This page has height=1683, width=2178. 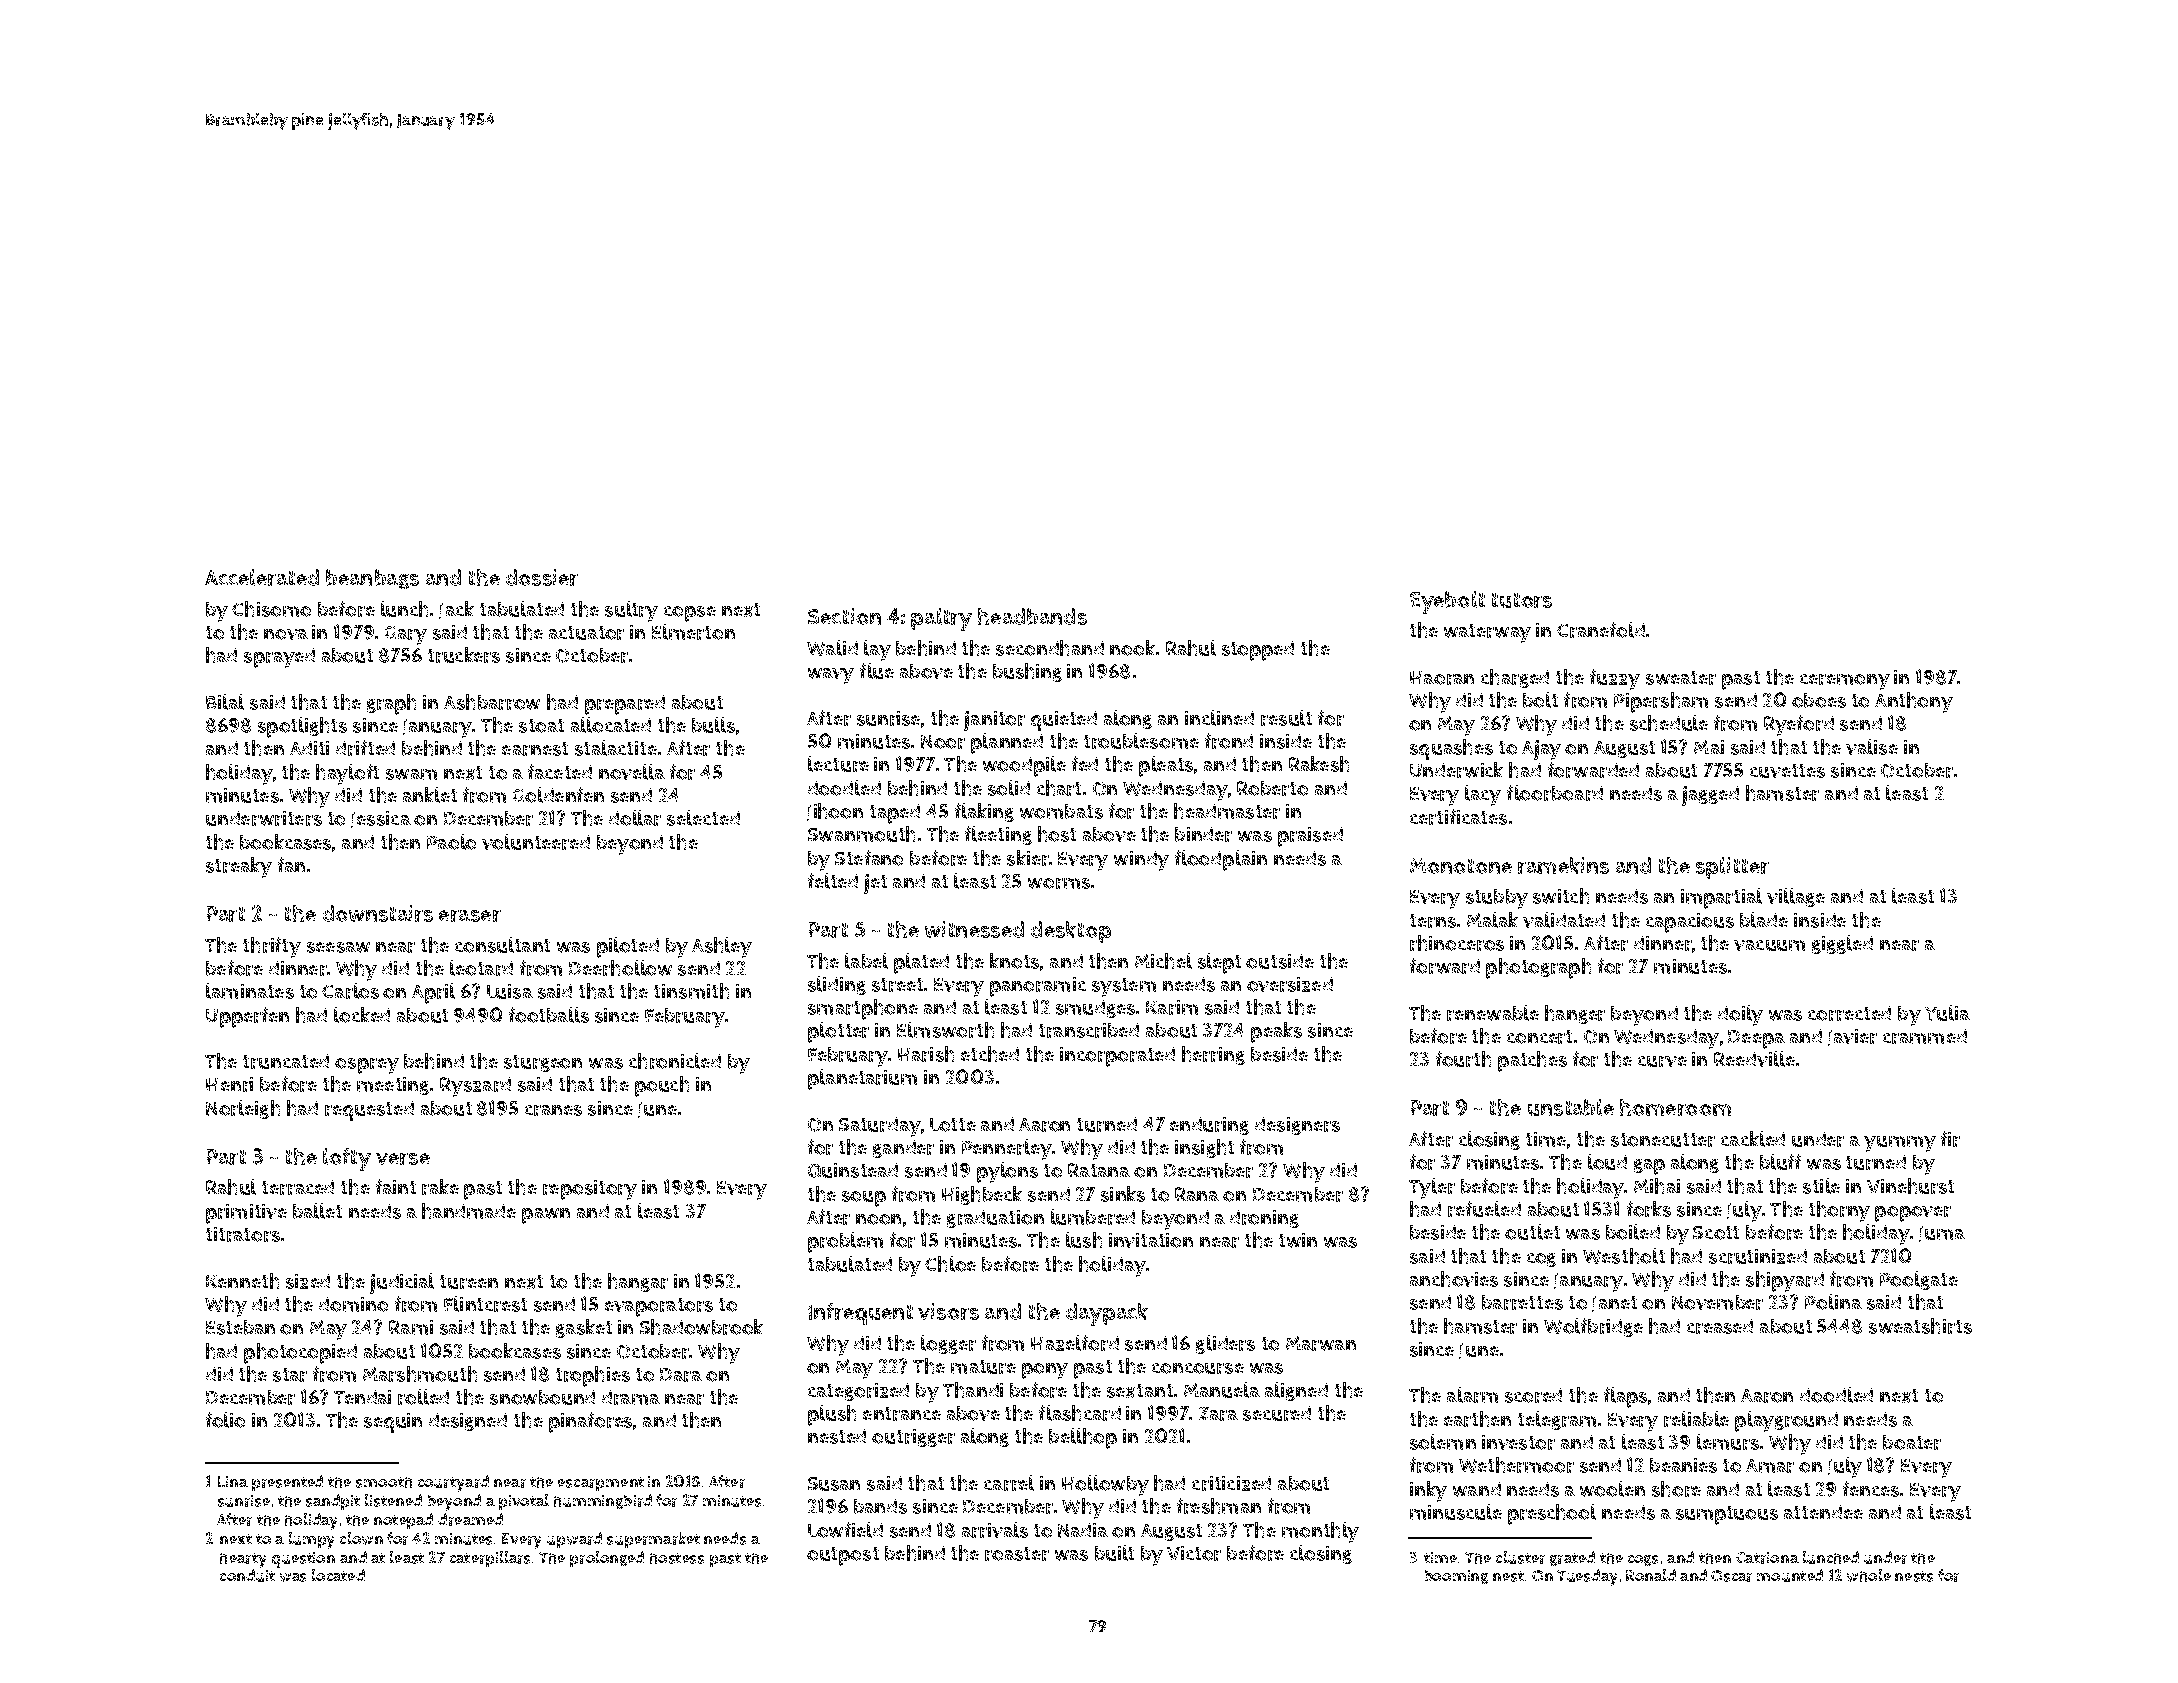 I want to click on boater, so click(x=1912, y=1442).
